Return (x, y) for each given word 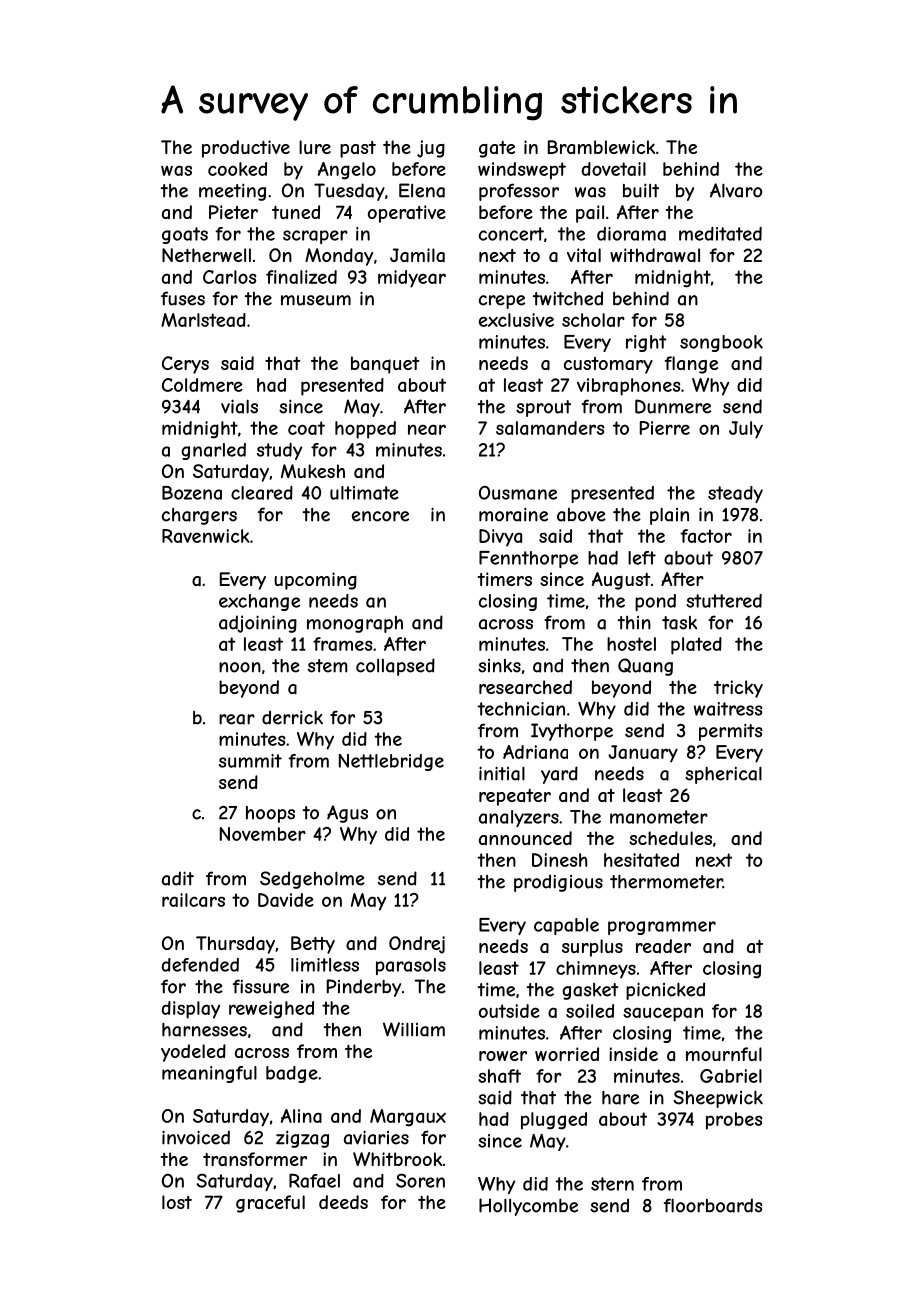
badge (292, 1074)
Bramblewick (601, 147)
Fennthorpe (528, 559)
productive (246, 149)
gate (497, 149)
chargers (199, 516)
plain (669, 516)
